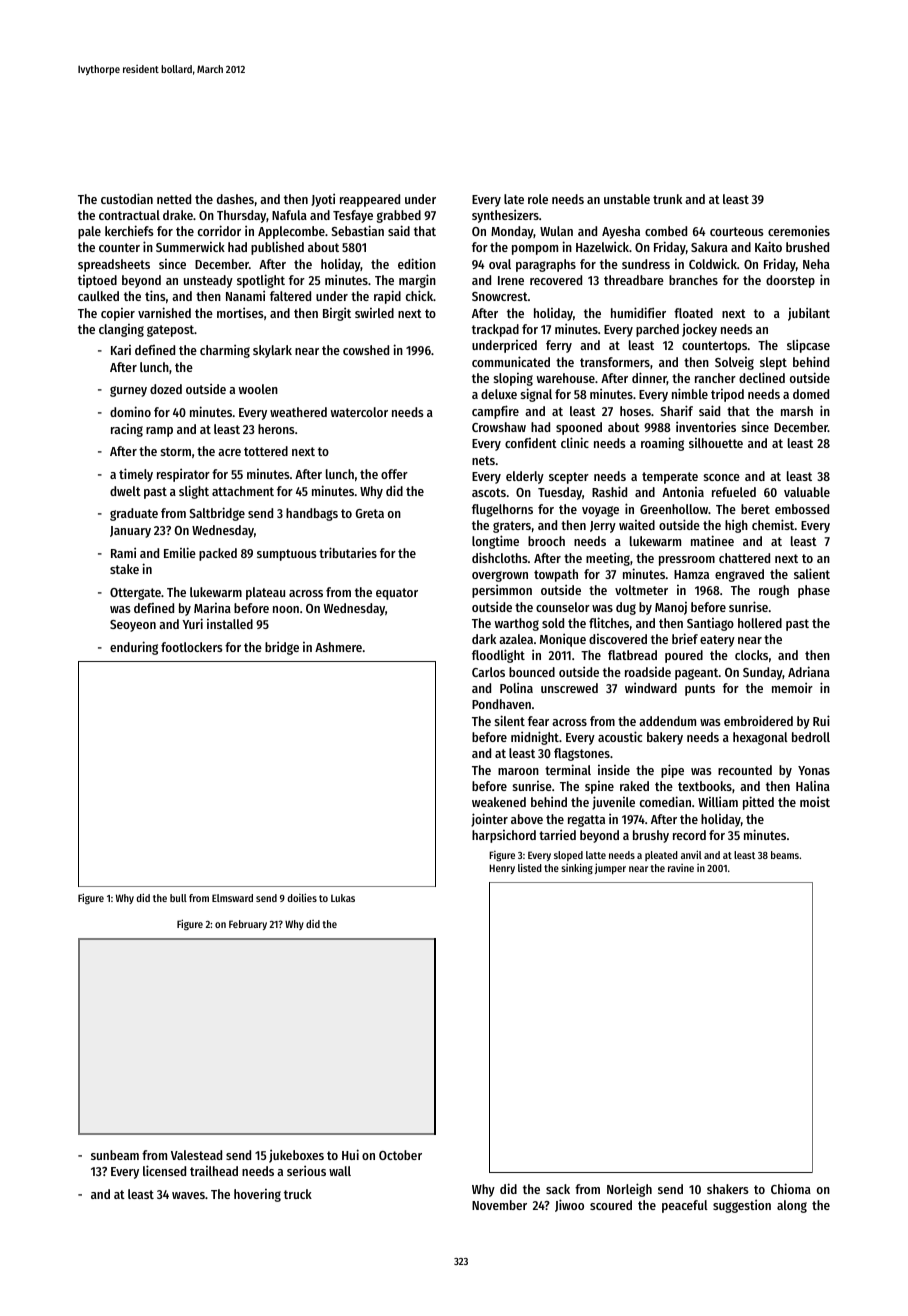 The width and height of the screenshot is (908, 1316). What do you see at coordinates (556, 575) in the screenshot?
I see `towpath` at bounding box center [556, 575].
